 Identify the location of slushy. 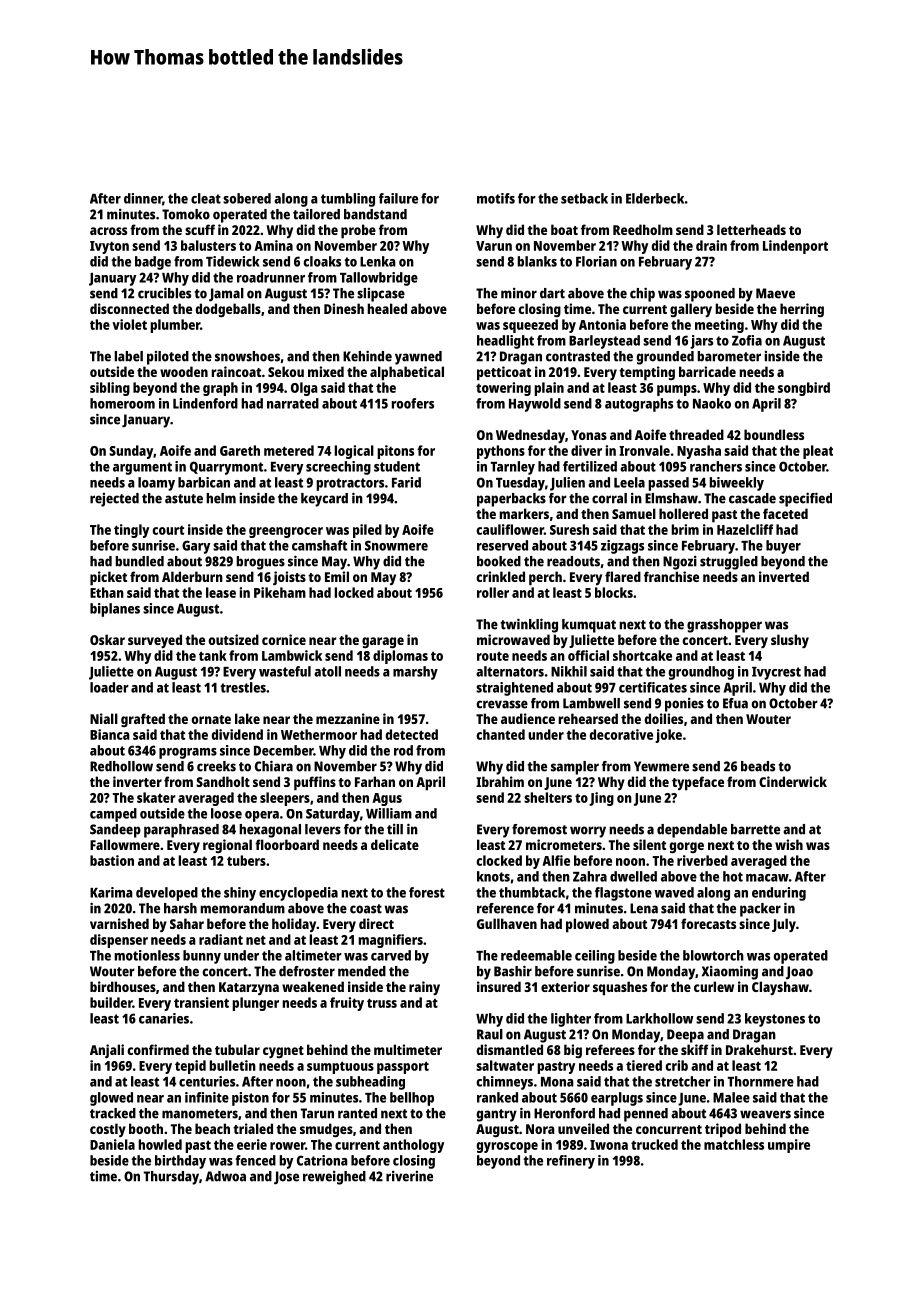
(790, 641).
